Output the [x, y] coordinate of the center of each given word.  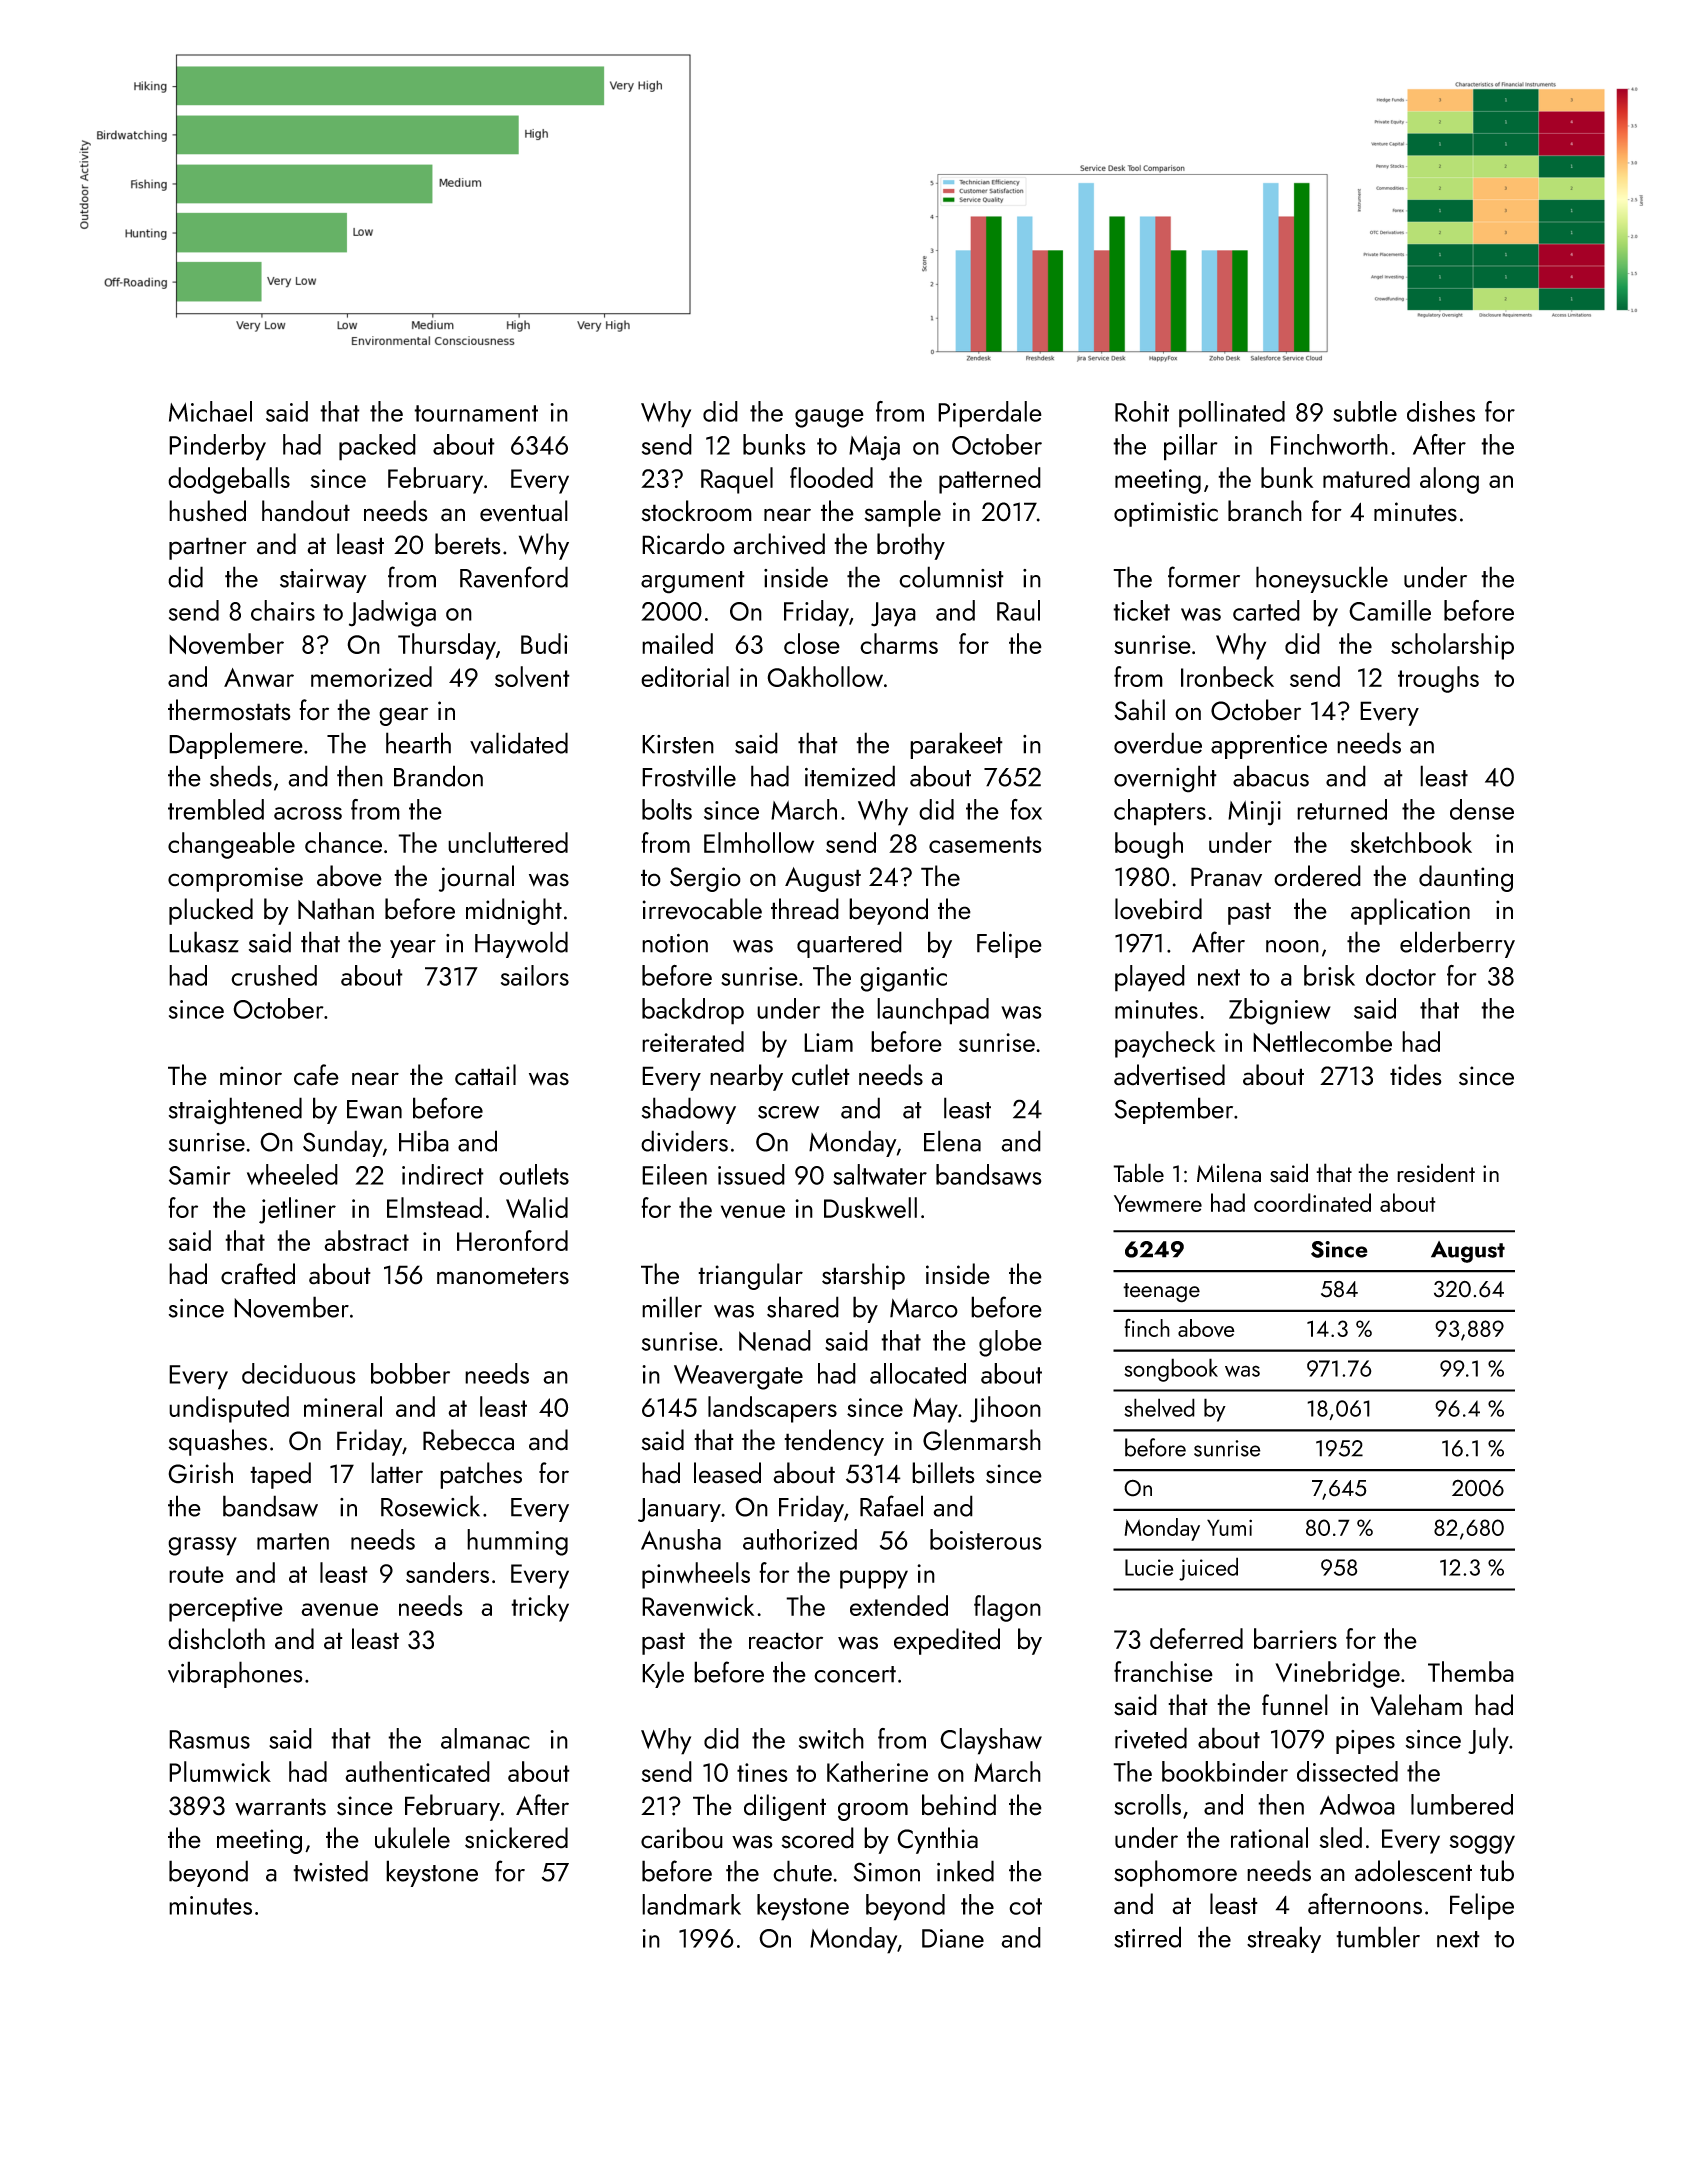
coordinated [1312, 1202]
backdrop [693, 1011]
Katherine [877, 1771]
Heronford [512, 1240]
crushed [274, 975]
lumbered [1462, 1804]
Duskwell [870, 1207]
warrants [280, 1807]
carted [1266, 610]
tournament [476, 413]
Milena [1229, 1173]
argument [693, 582]
